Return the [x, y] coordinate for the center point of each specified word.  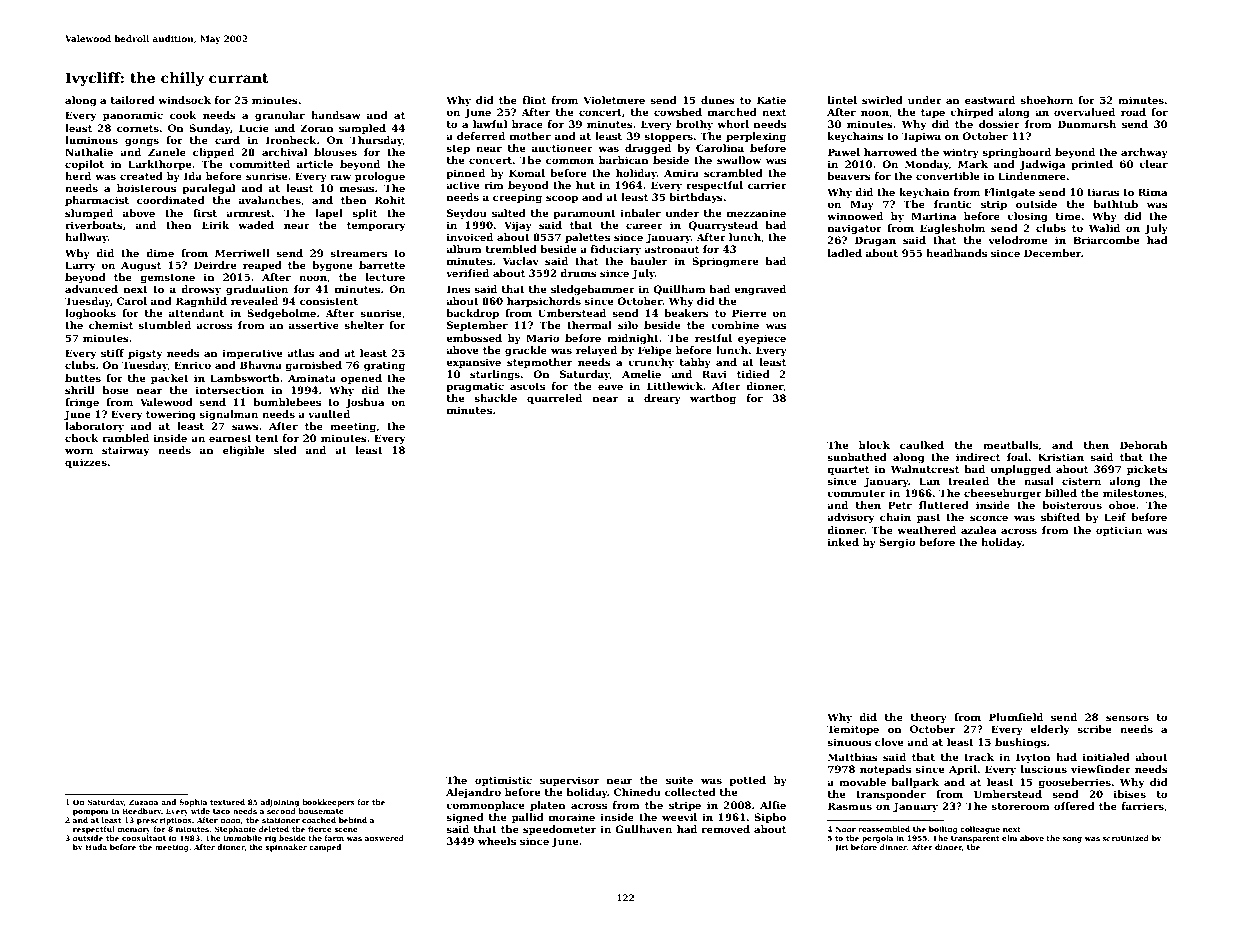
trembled [511, 249]
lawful [490, 124]
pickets [1147, 470]
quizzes [86, 463]
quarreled [554, 399]
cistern [1081, 481]
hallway [86, 238]
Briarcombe [1106, 240]
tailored [133, 100]
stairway [125, 451]
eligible [243, 451]
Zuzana [143, 802]
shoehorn [1046, 100]
